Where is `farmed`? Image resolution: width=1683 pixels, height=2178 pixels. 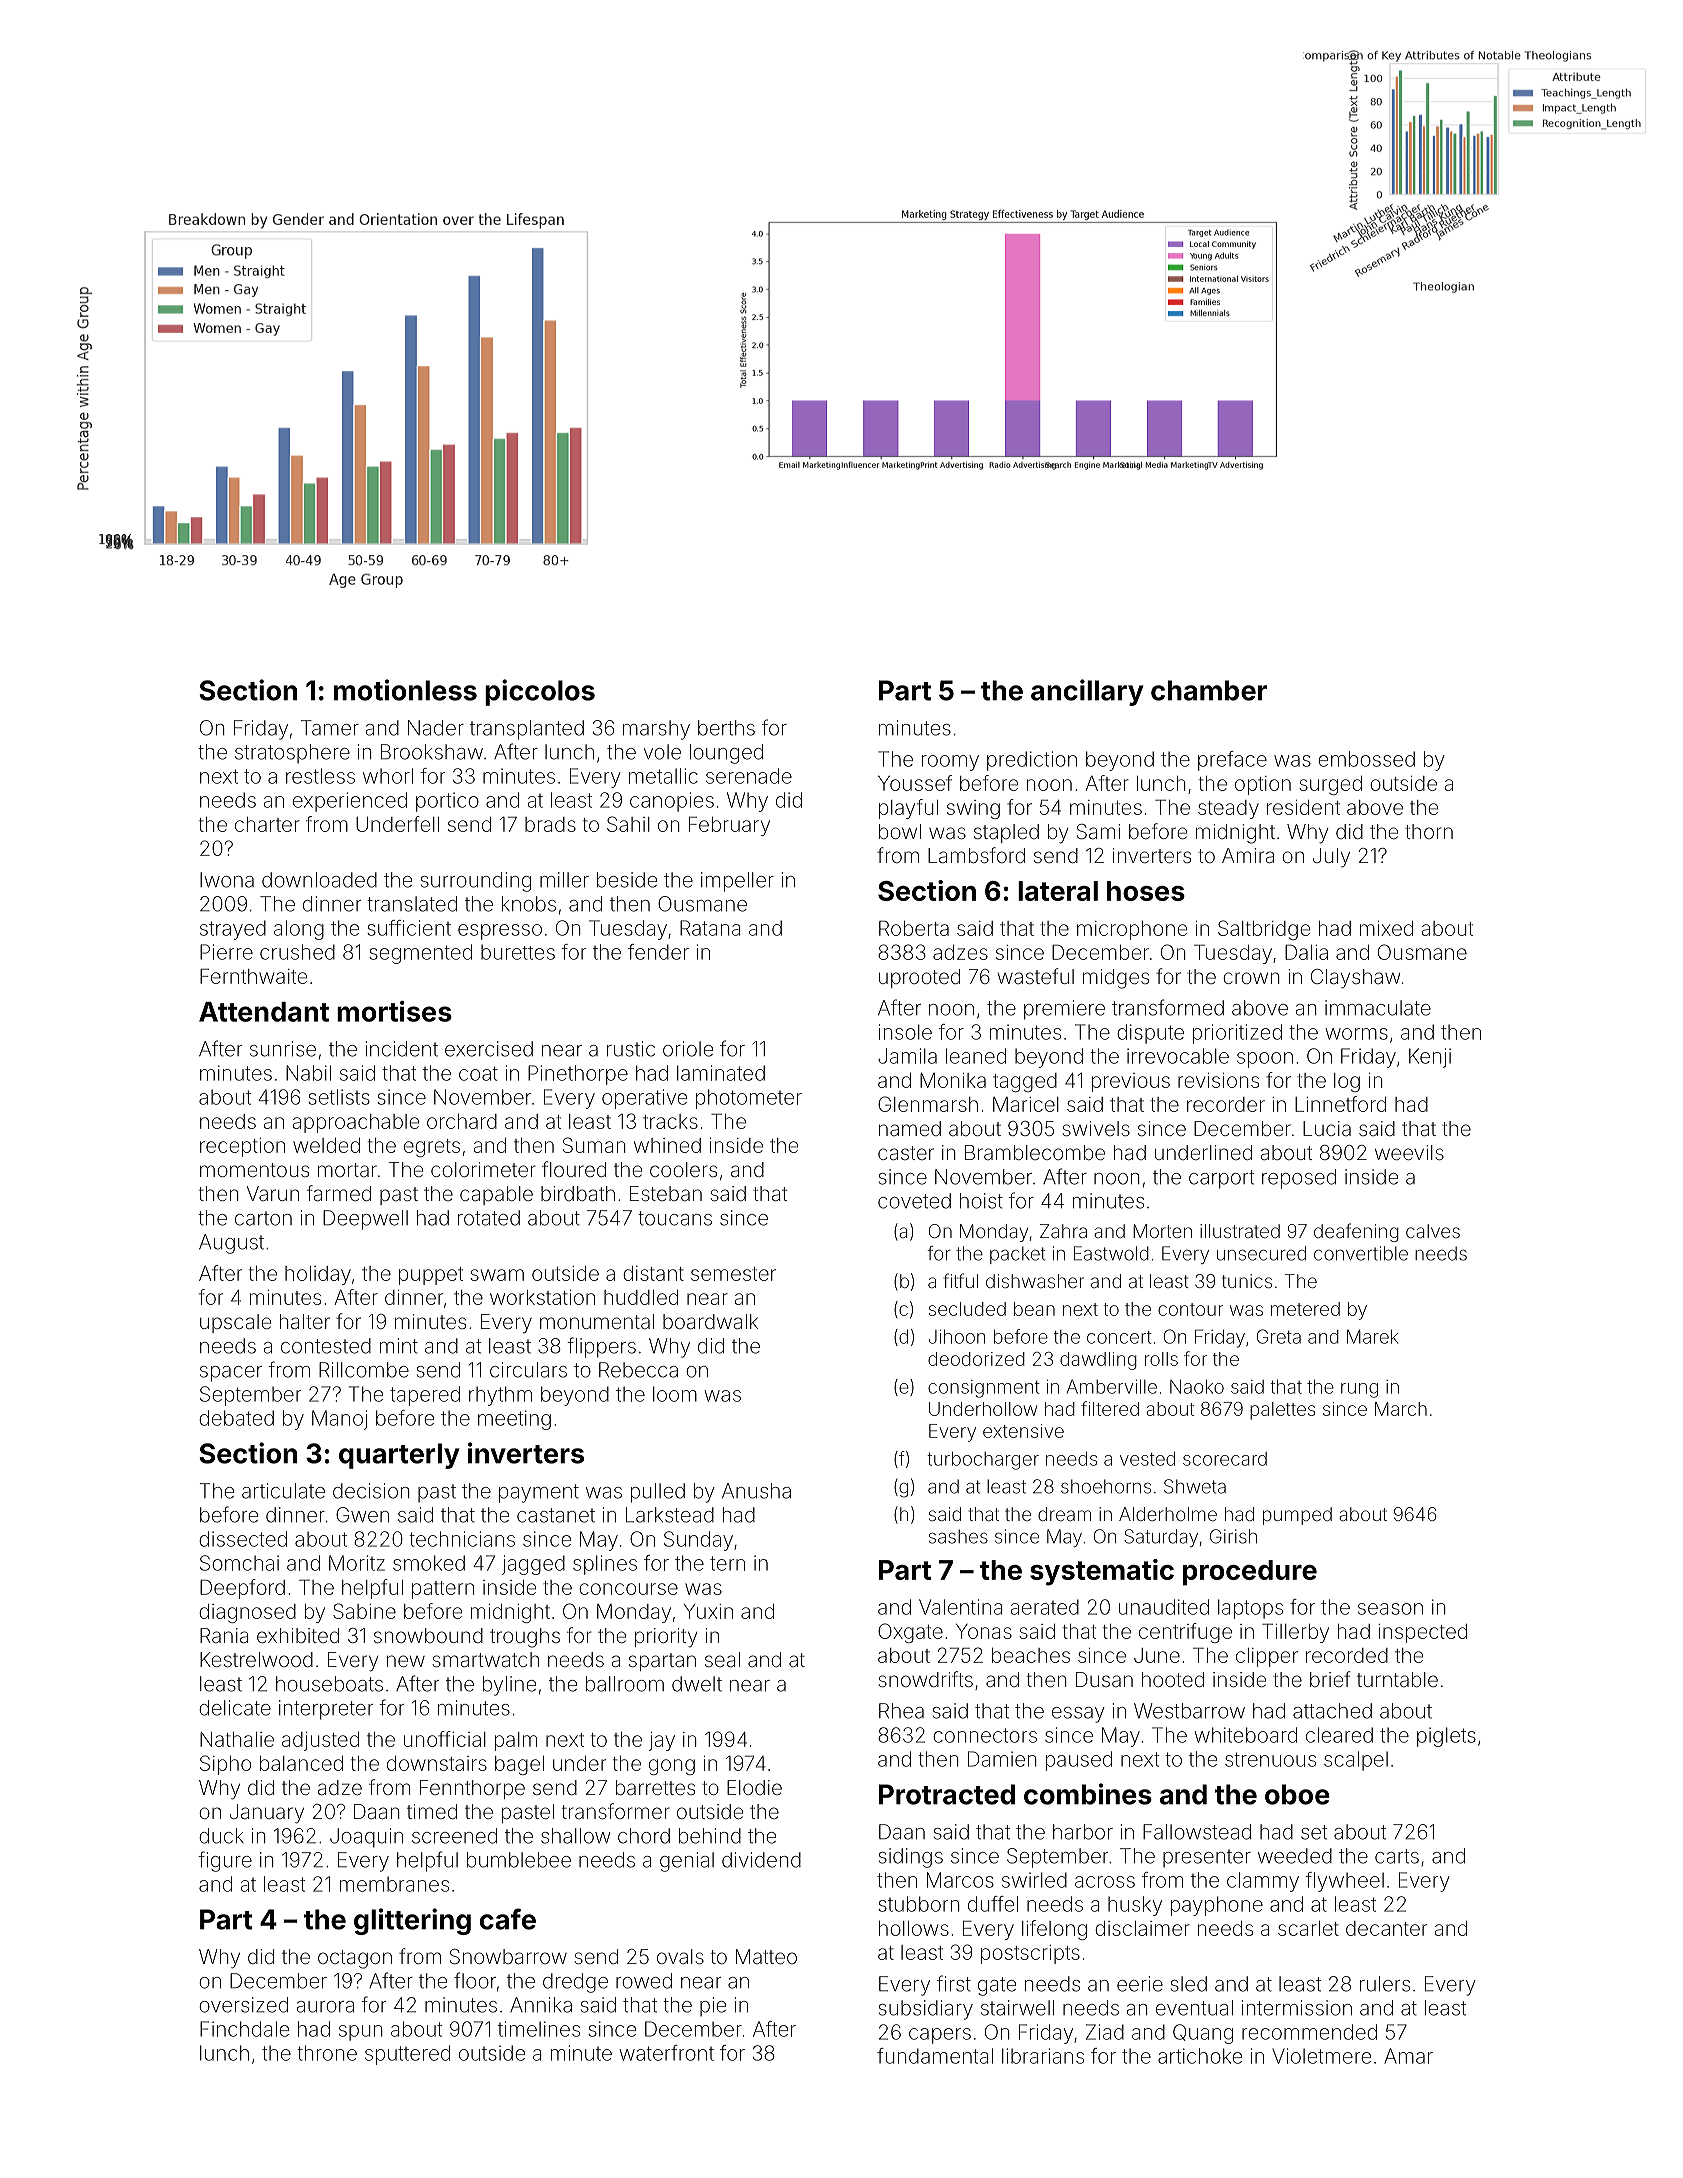 farmed is located at coordinates (339, 1193).
